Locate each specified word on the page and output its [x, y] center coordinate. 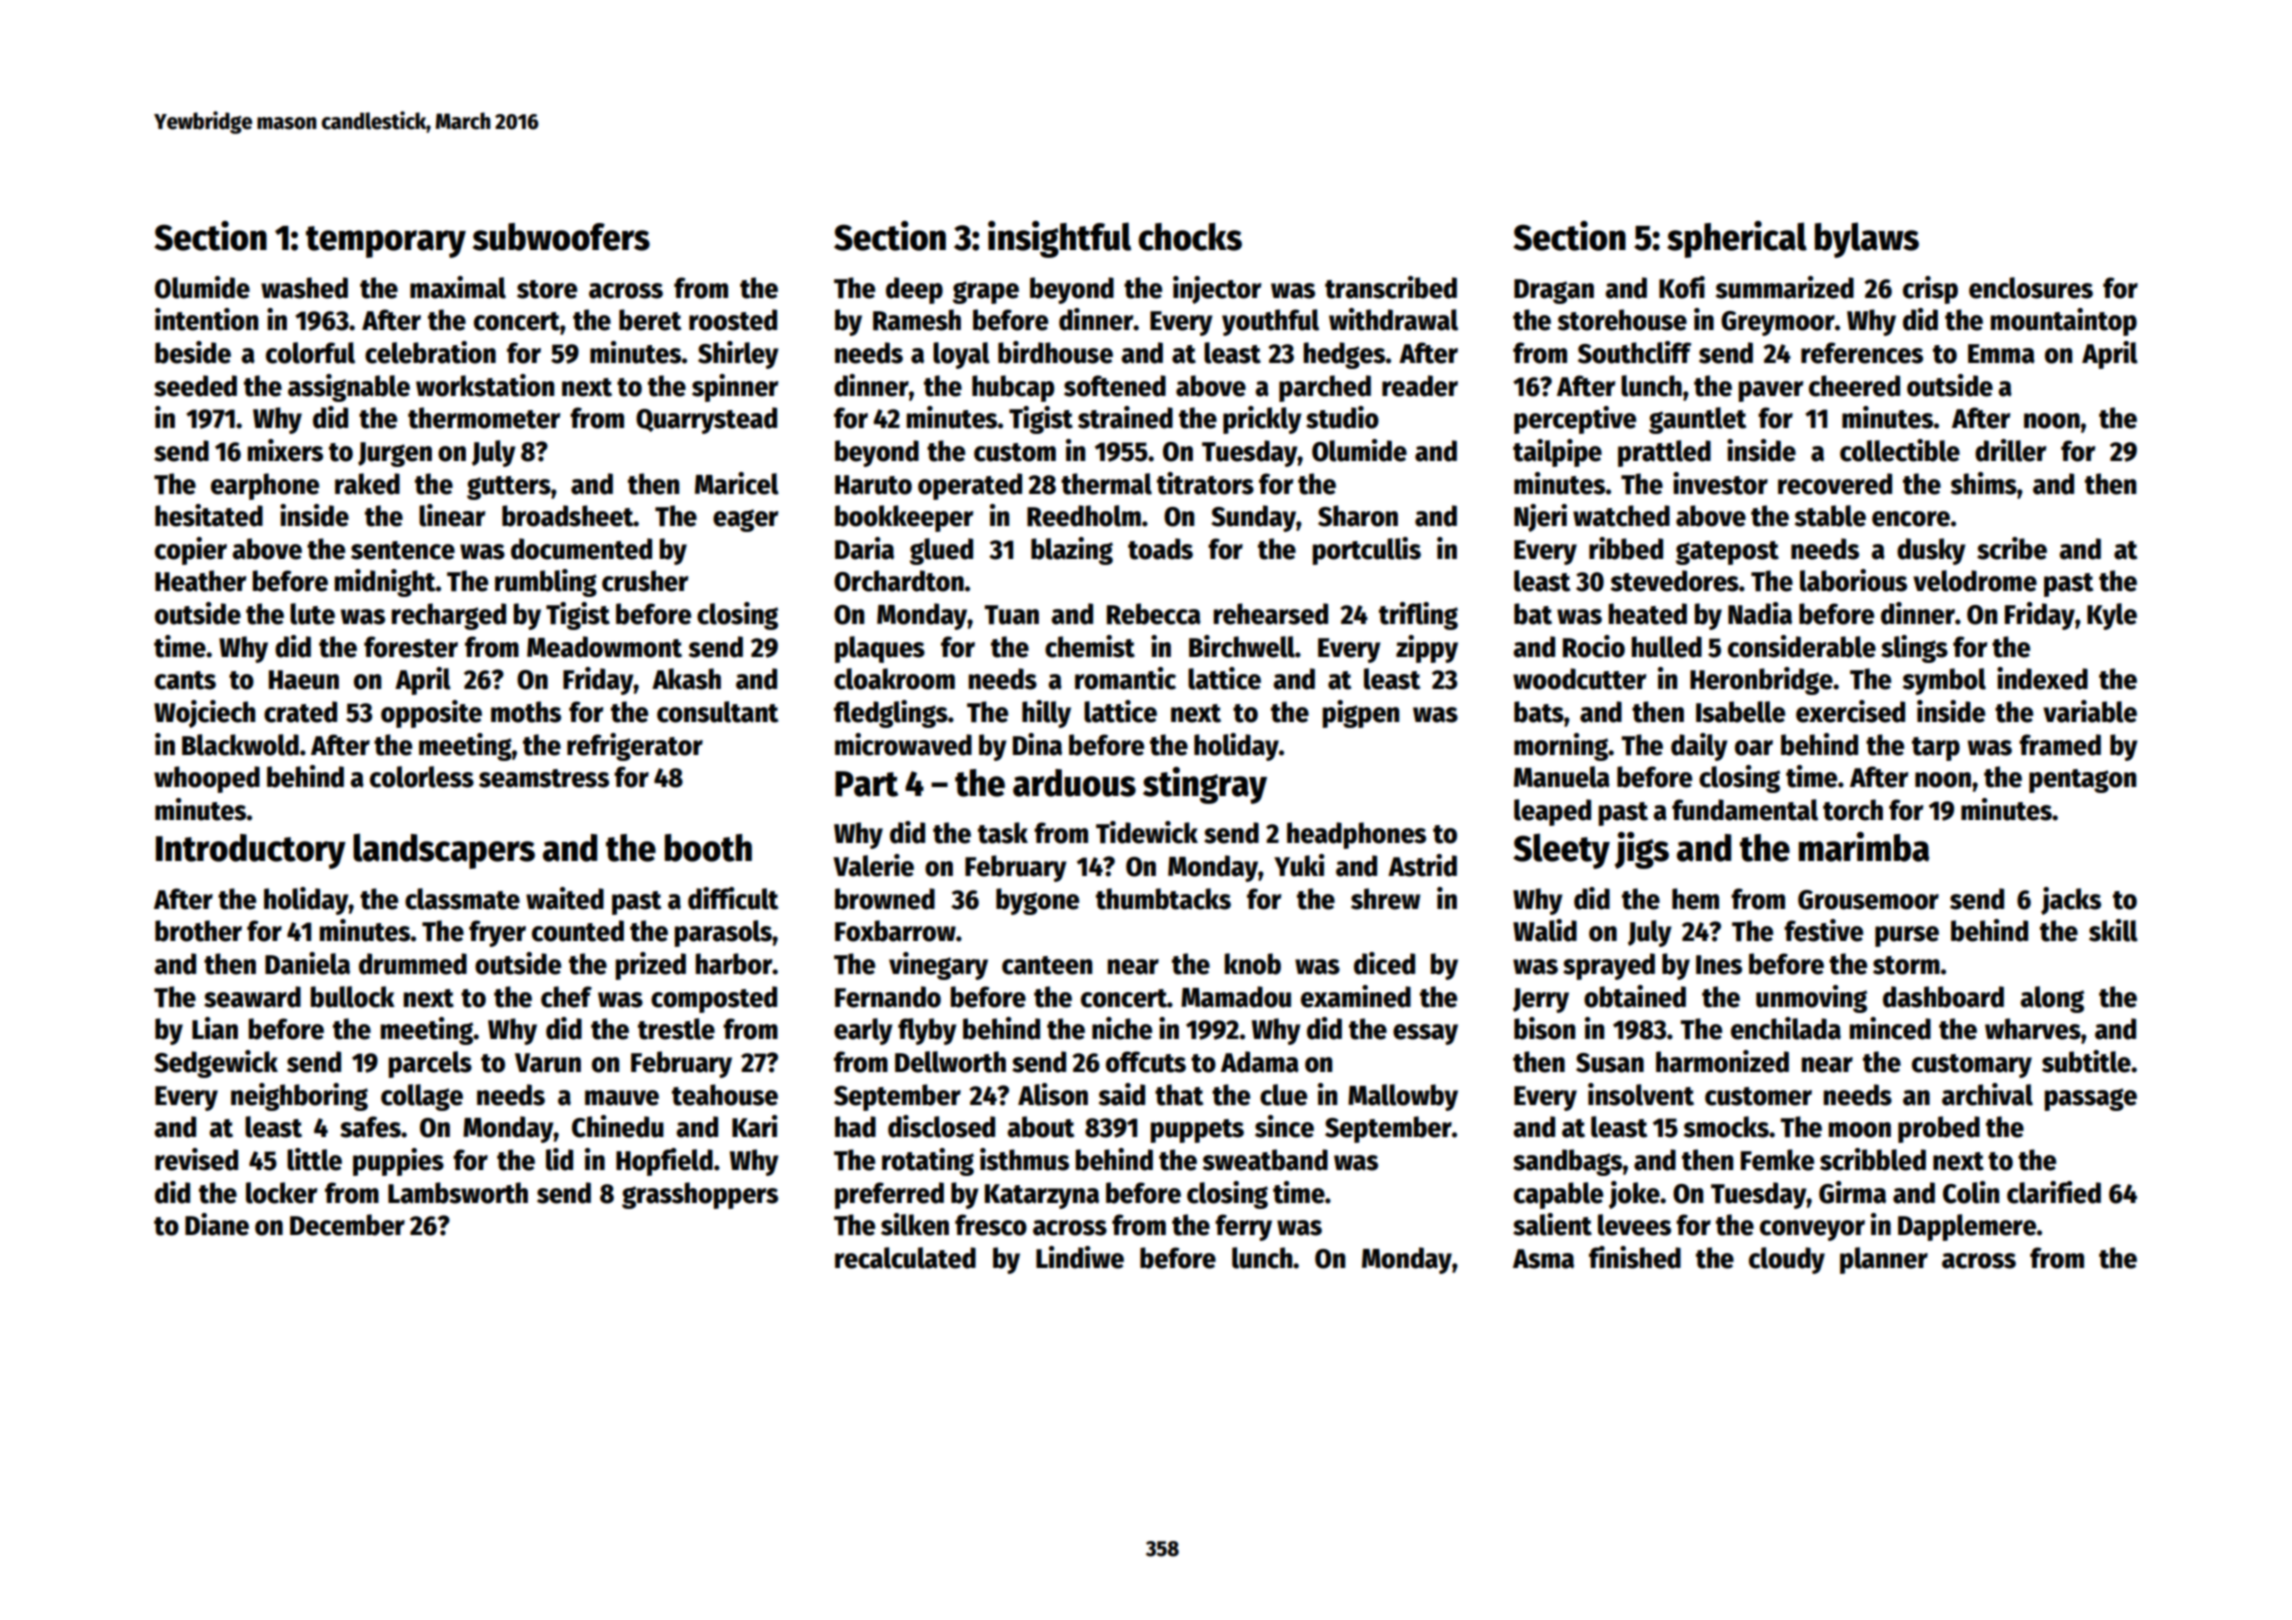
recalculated [905, 1258]
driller [2010, 450]
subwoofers [561, 237]
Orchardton [899, 581]
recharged [448, 616]
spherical [1737, 239]
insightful [1059, 239]
